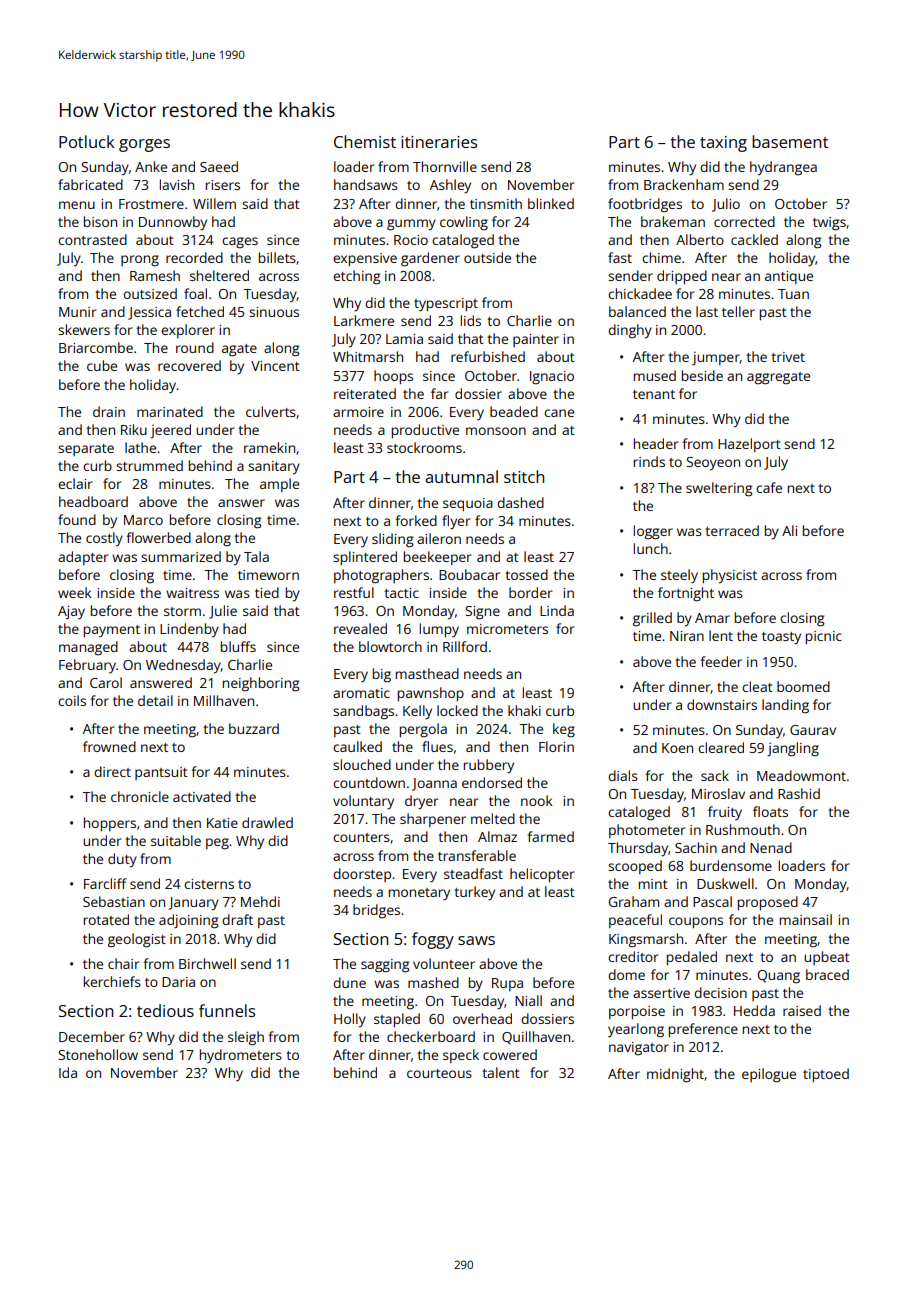  Describe the element at coordinates (427, 673) in the screenshot. I see `masthead` at that location.
